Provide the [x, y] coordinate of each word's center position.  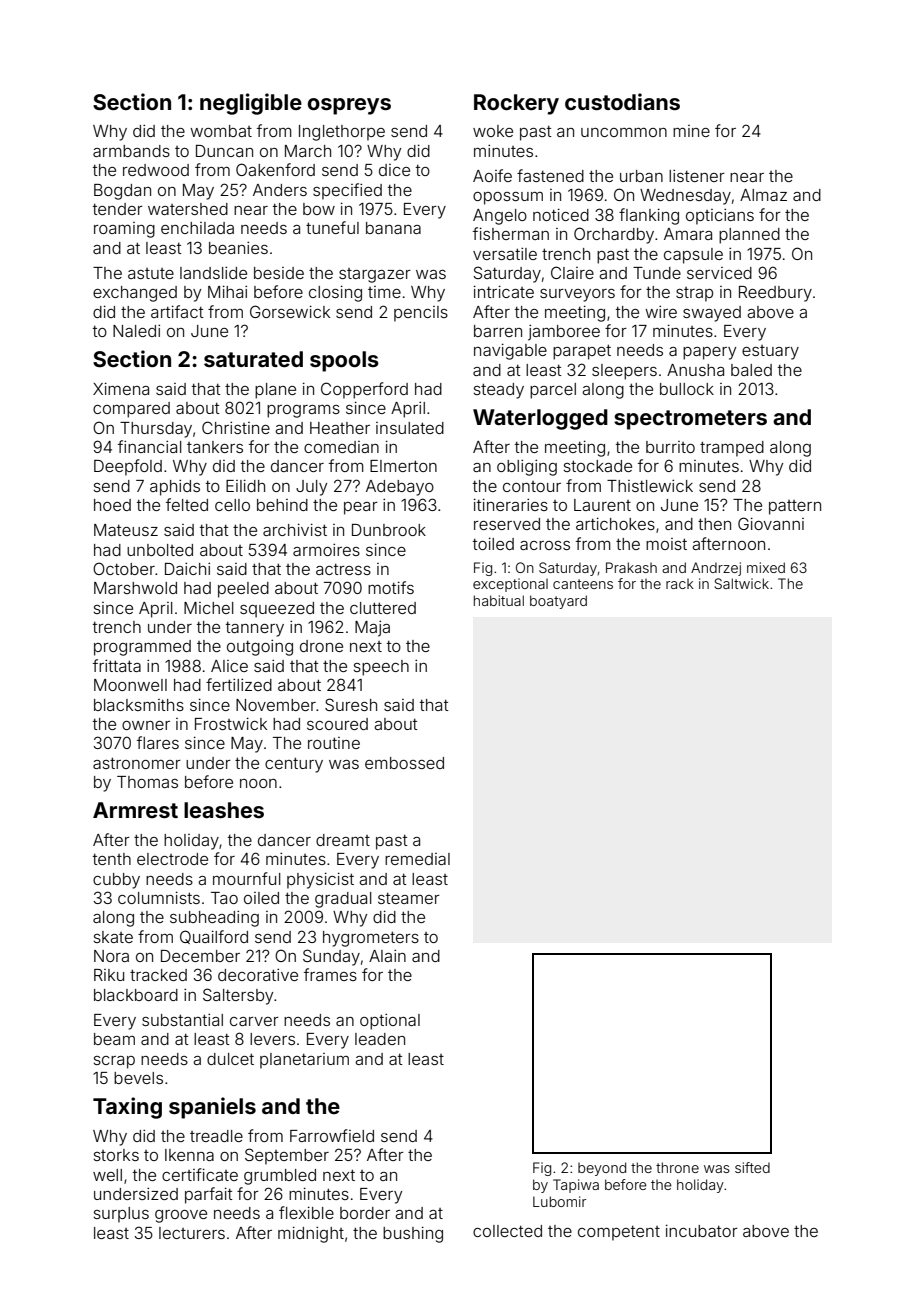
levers [272, 1039]
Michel [209, 608]
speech [381, 668]
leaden [380, 1039]
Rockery [516, 104]
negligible [251, 104]
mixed [766, 567]
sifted [752, 1167]
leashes [224, 810]
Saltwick [741, 583]
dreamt [343, 840]
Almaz [763, 195]
